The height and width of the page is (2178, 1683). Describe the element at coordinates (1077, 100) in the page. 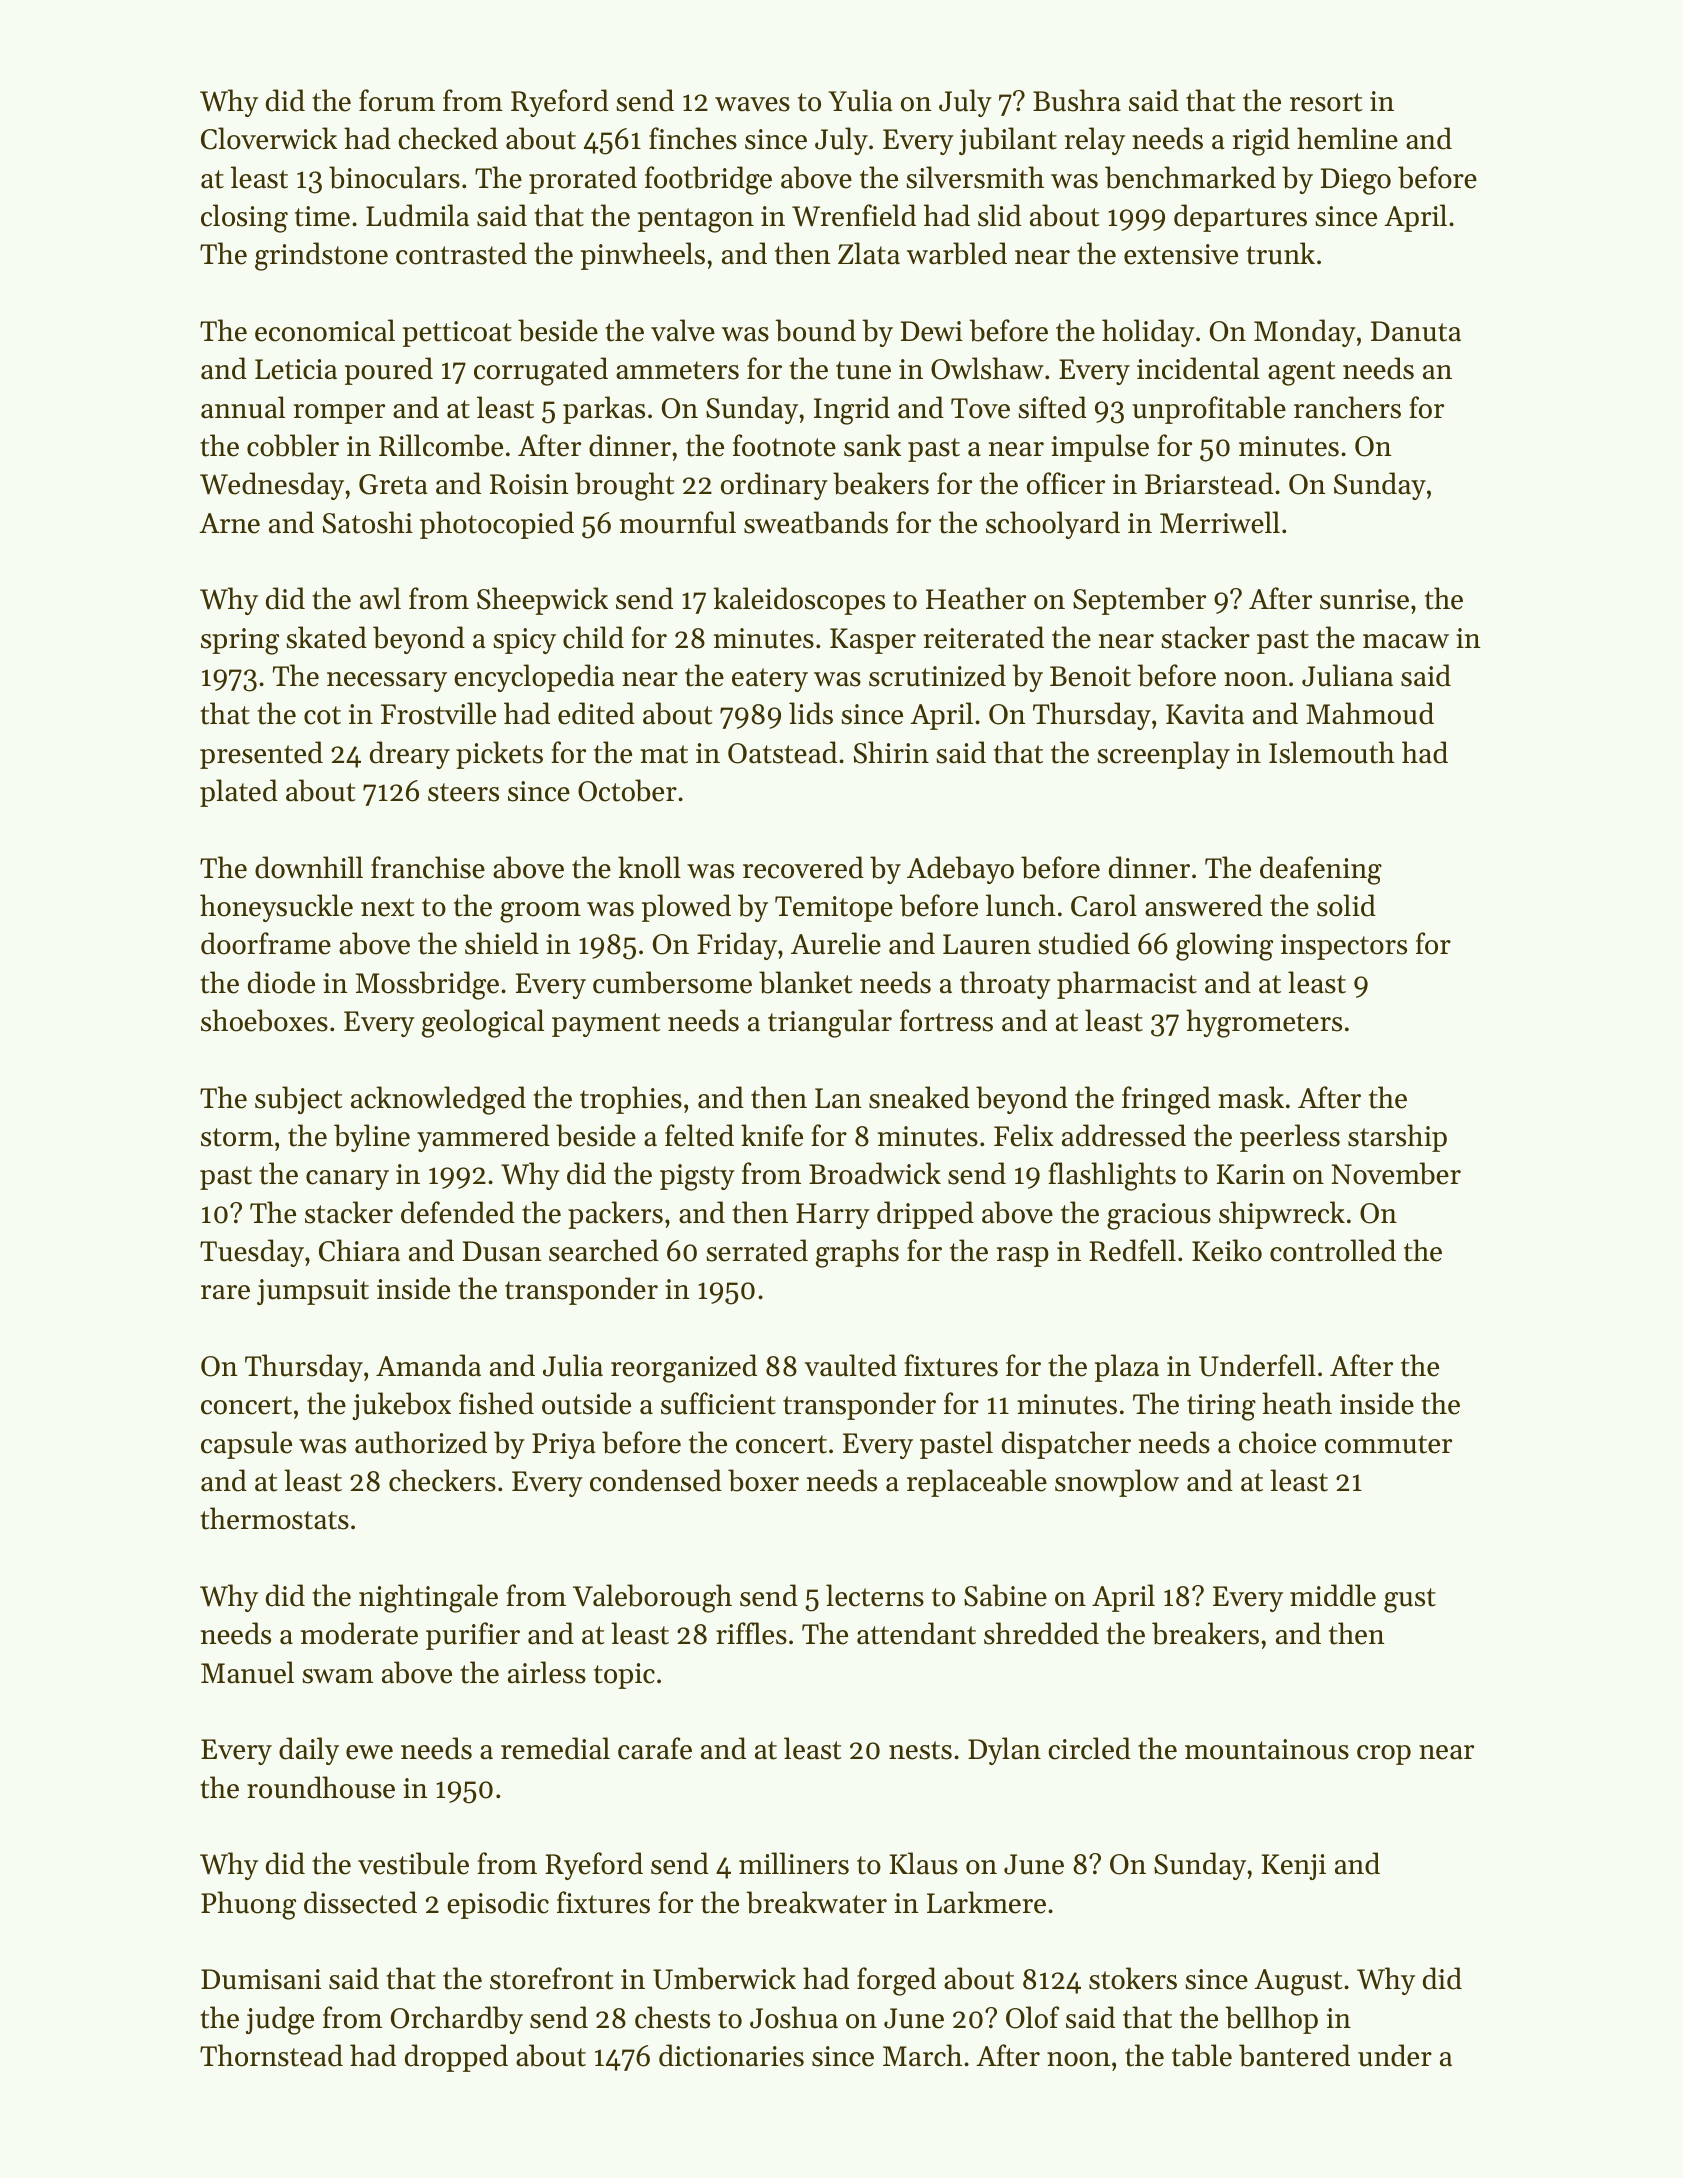

I see `Bushra` at that location.
